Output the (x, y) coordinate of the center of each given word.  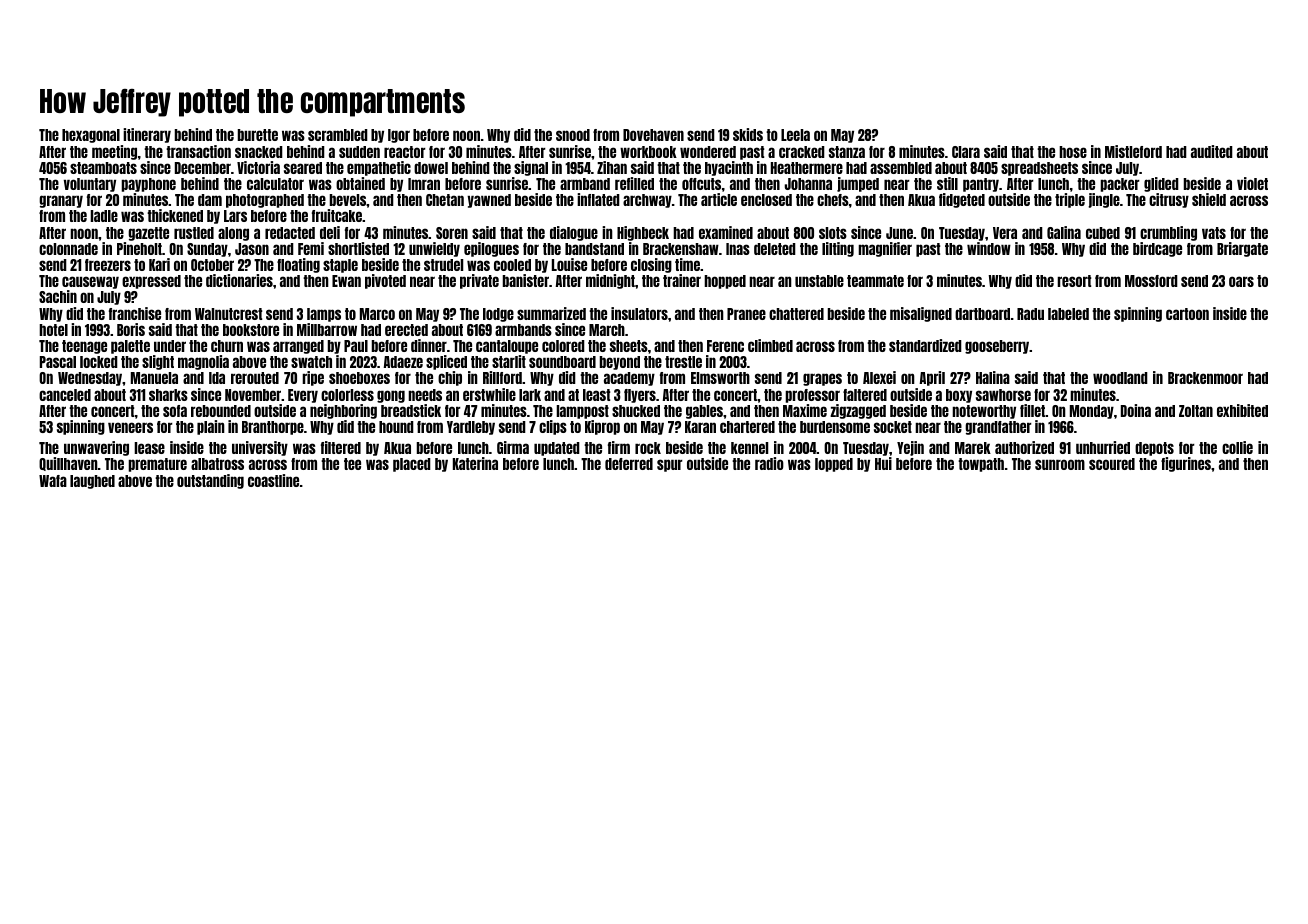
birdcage (1157, 249)
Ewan (346, 281)
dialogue (574, 233)
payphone (148, 185)
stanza (847, 152)
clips (553, 427)
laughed (92, 482)
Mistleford (1133, 151)
